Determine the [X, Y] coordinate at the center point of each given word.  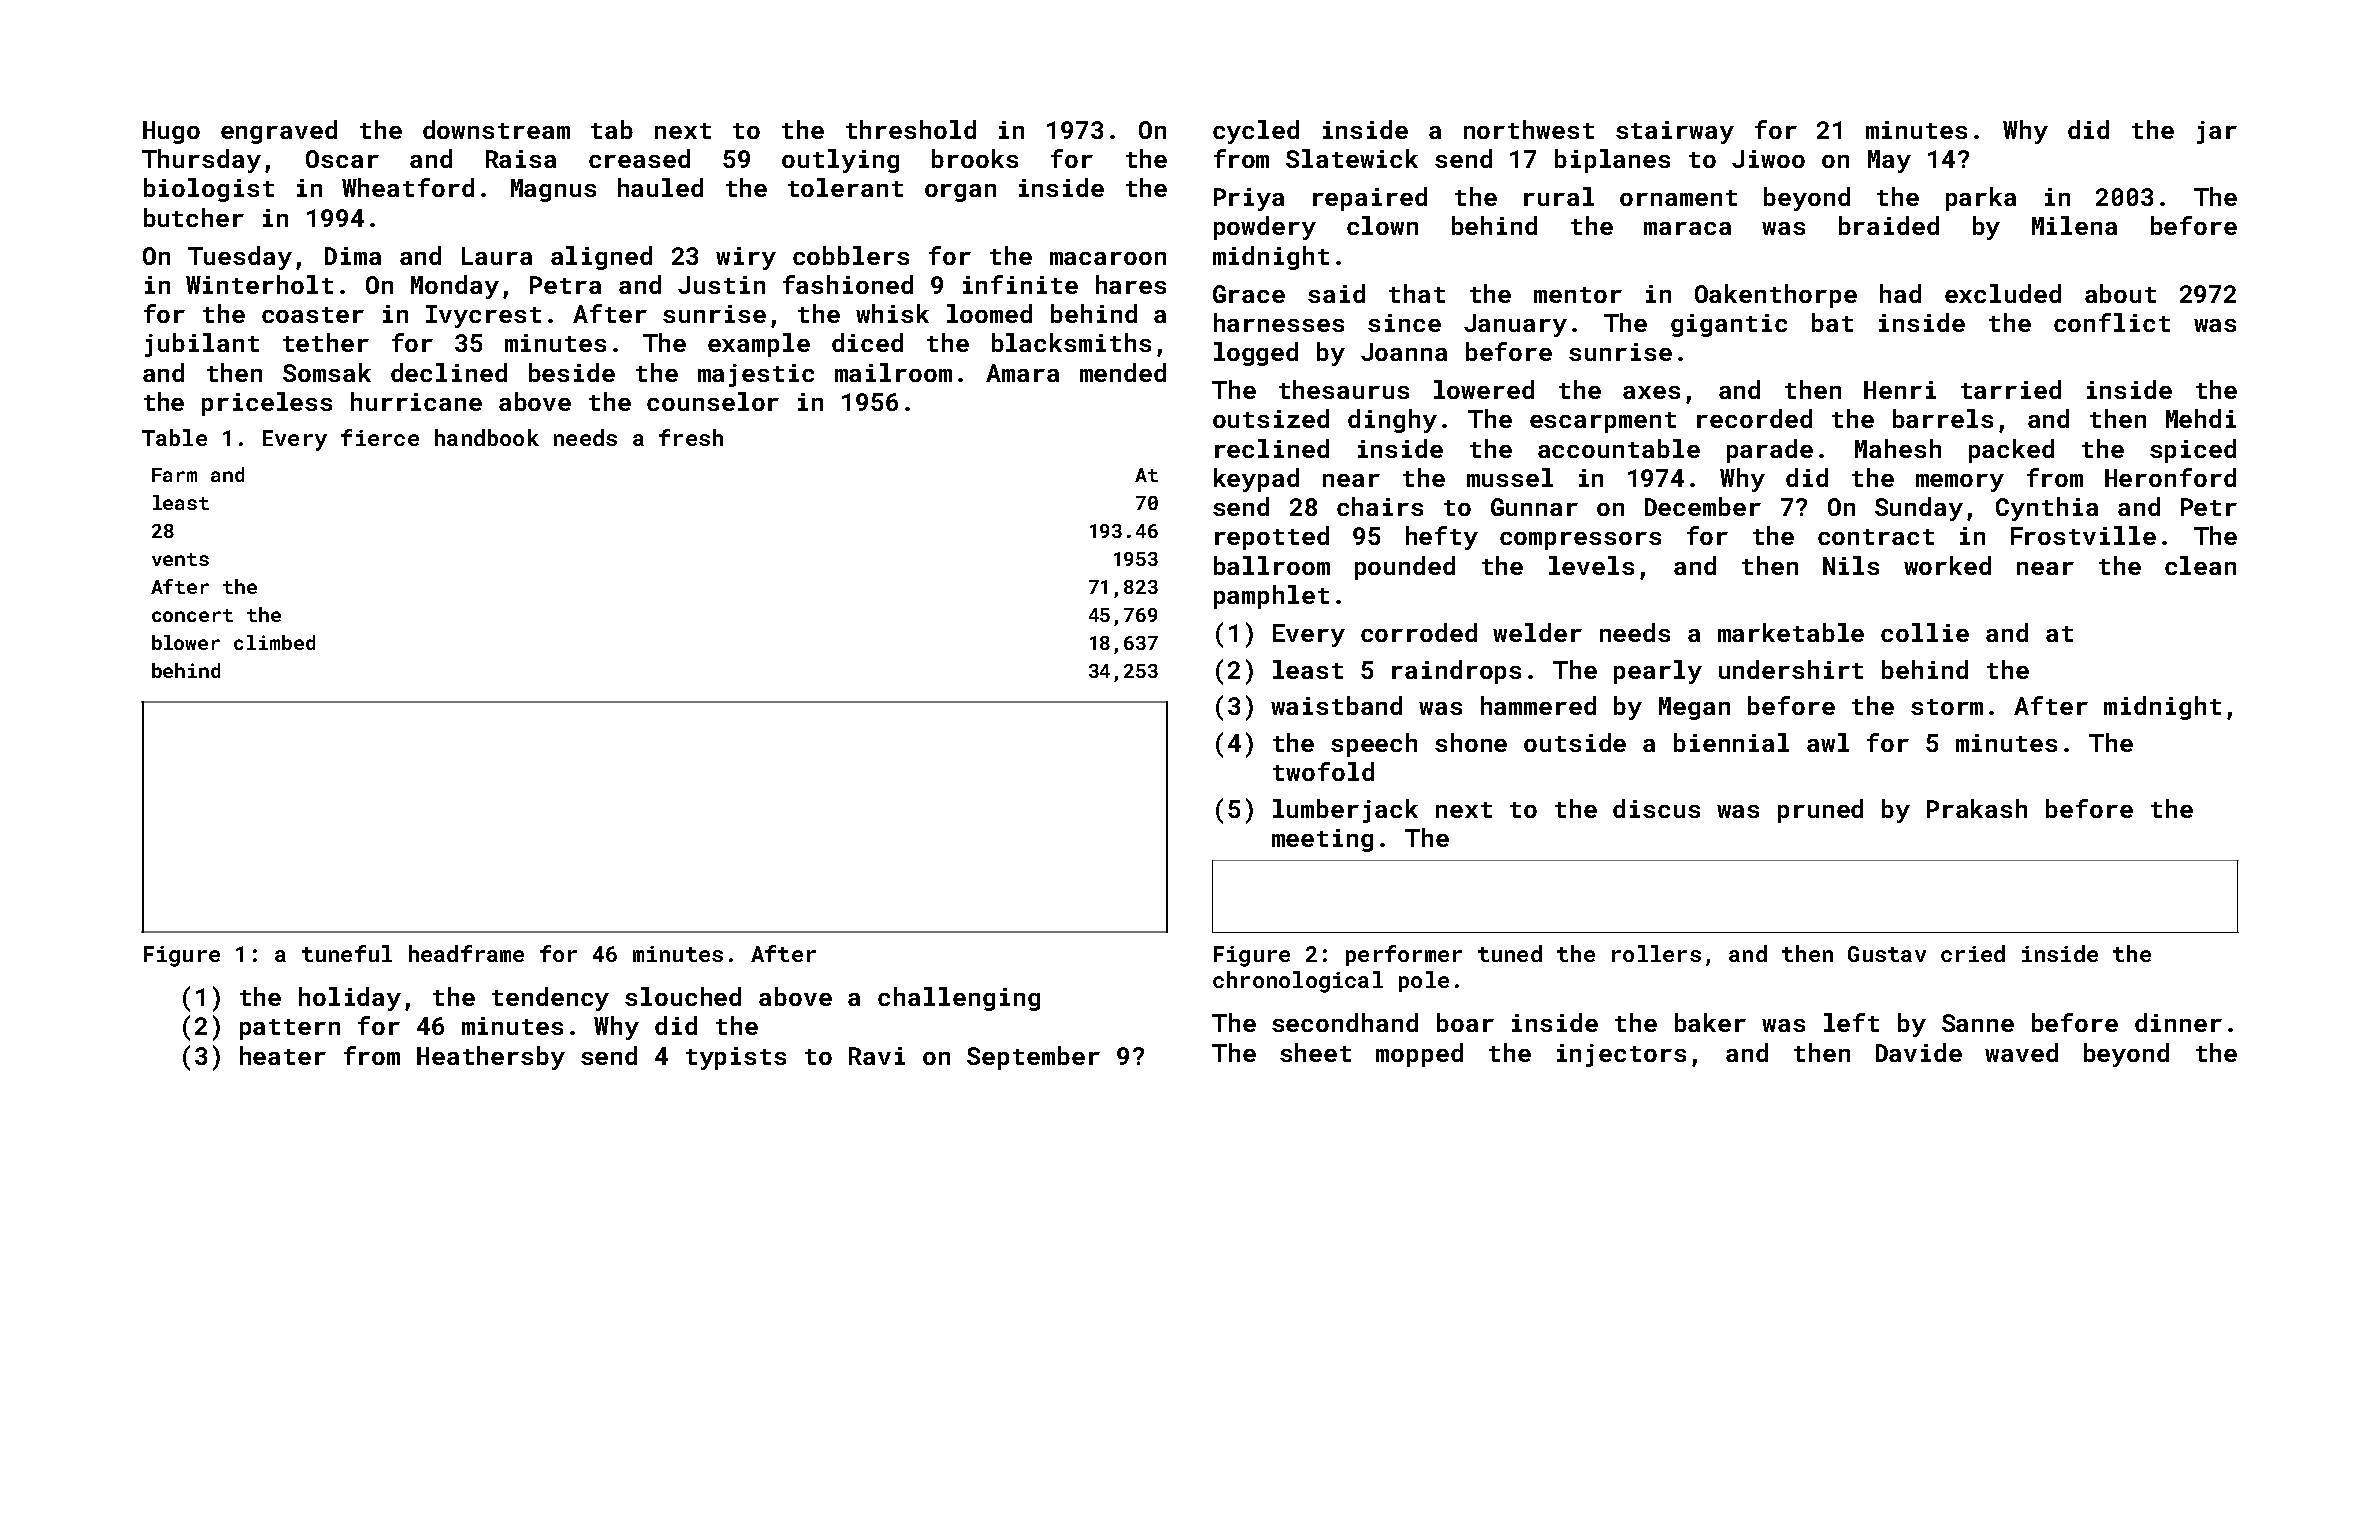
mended [1123, 372]
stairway [1675, 132]
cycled [1256, 132]
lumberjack [1345, 811]
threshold [911, 129]
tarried [2011, 389]
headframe [466, 953]
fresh [691, 437]
